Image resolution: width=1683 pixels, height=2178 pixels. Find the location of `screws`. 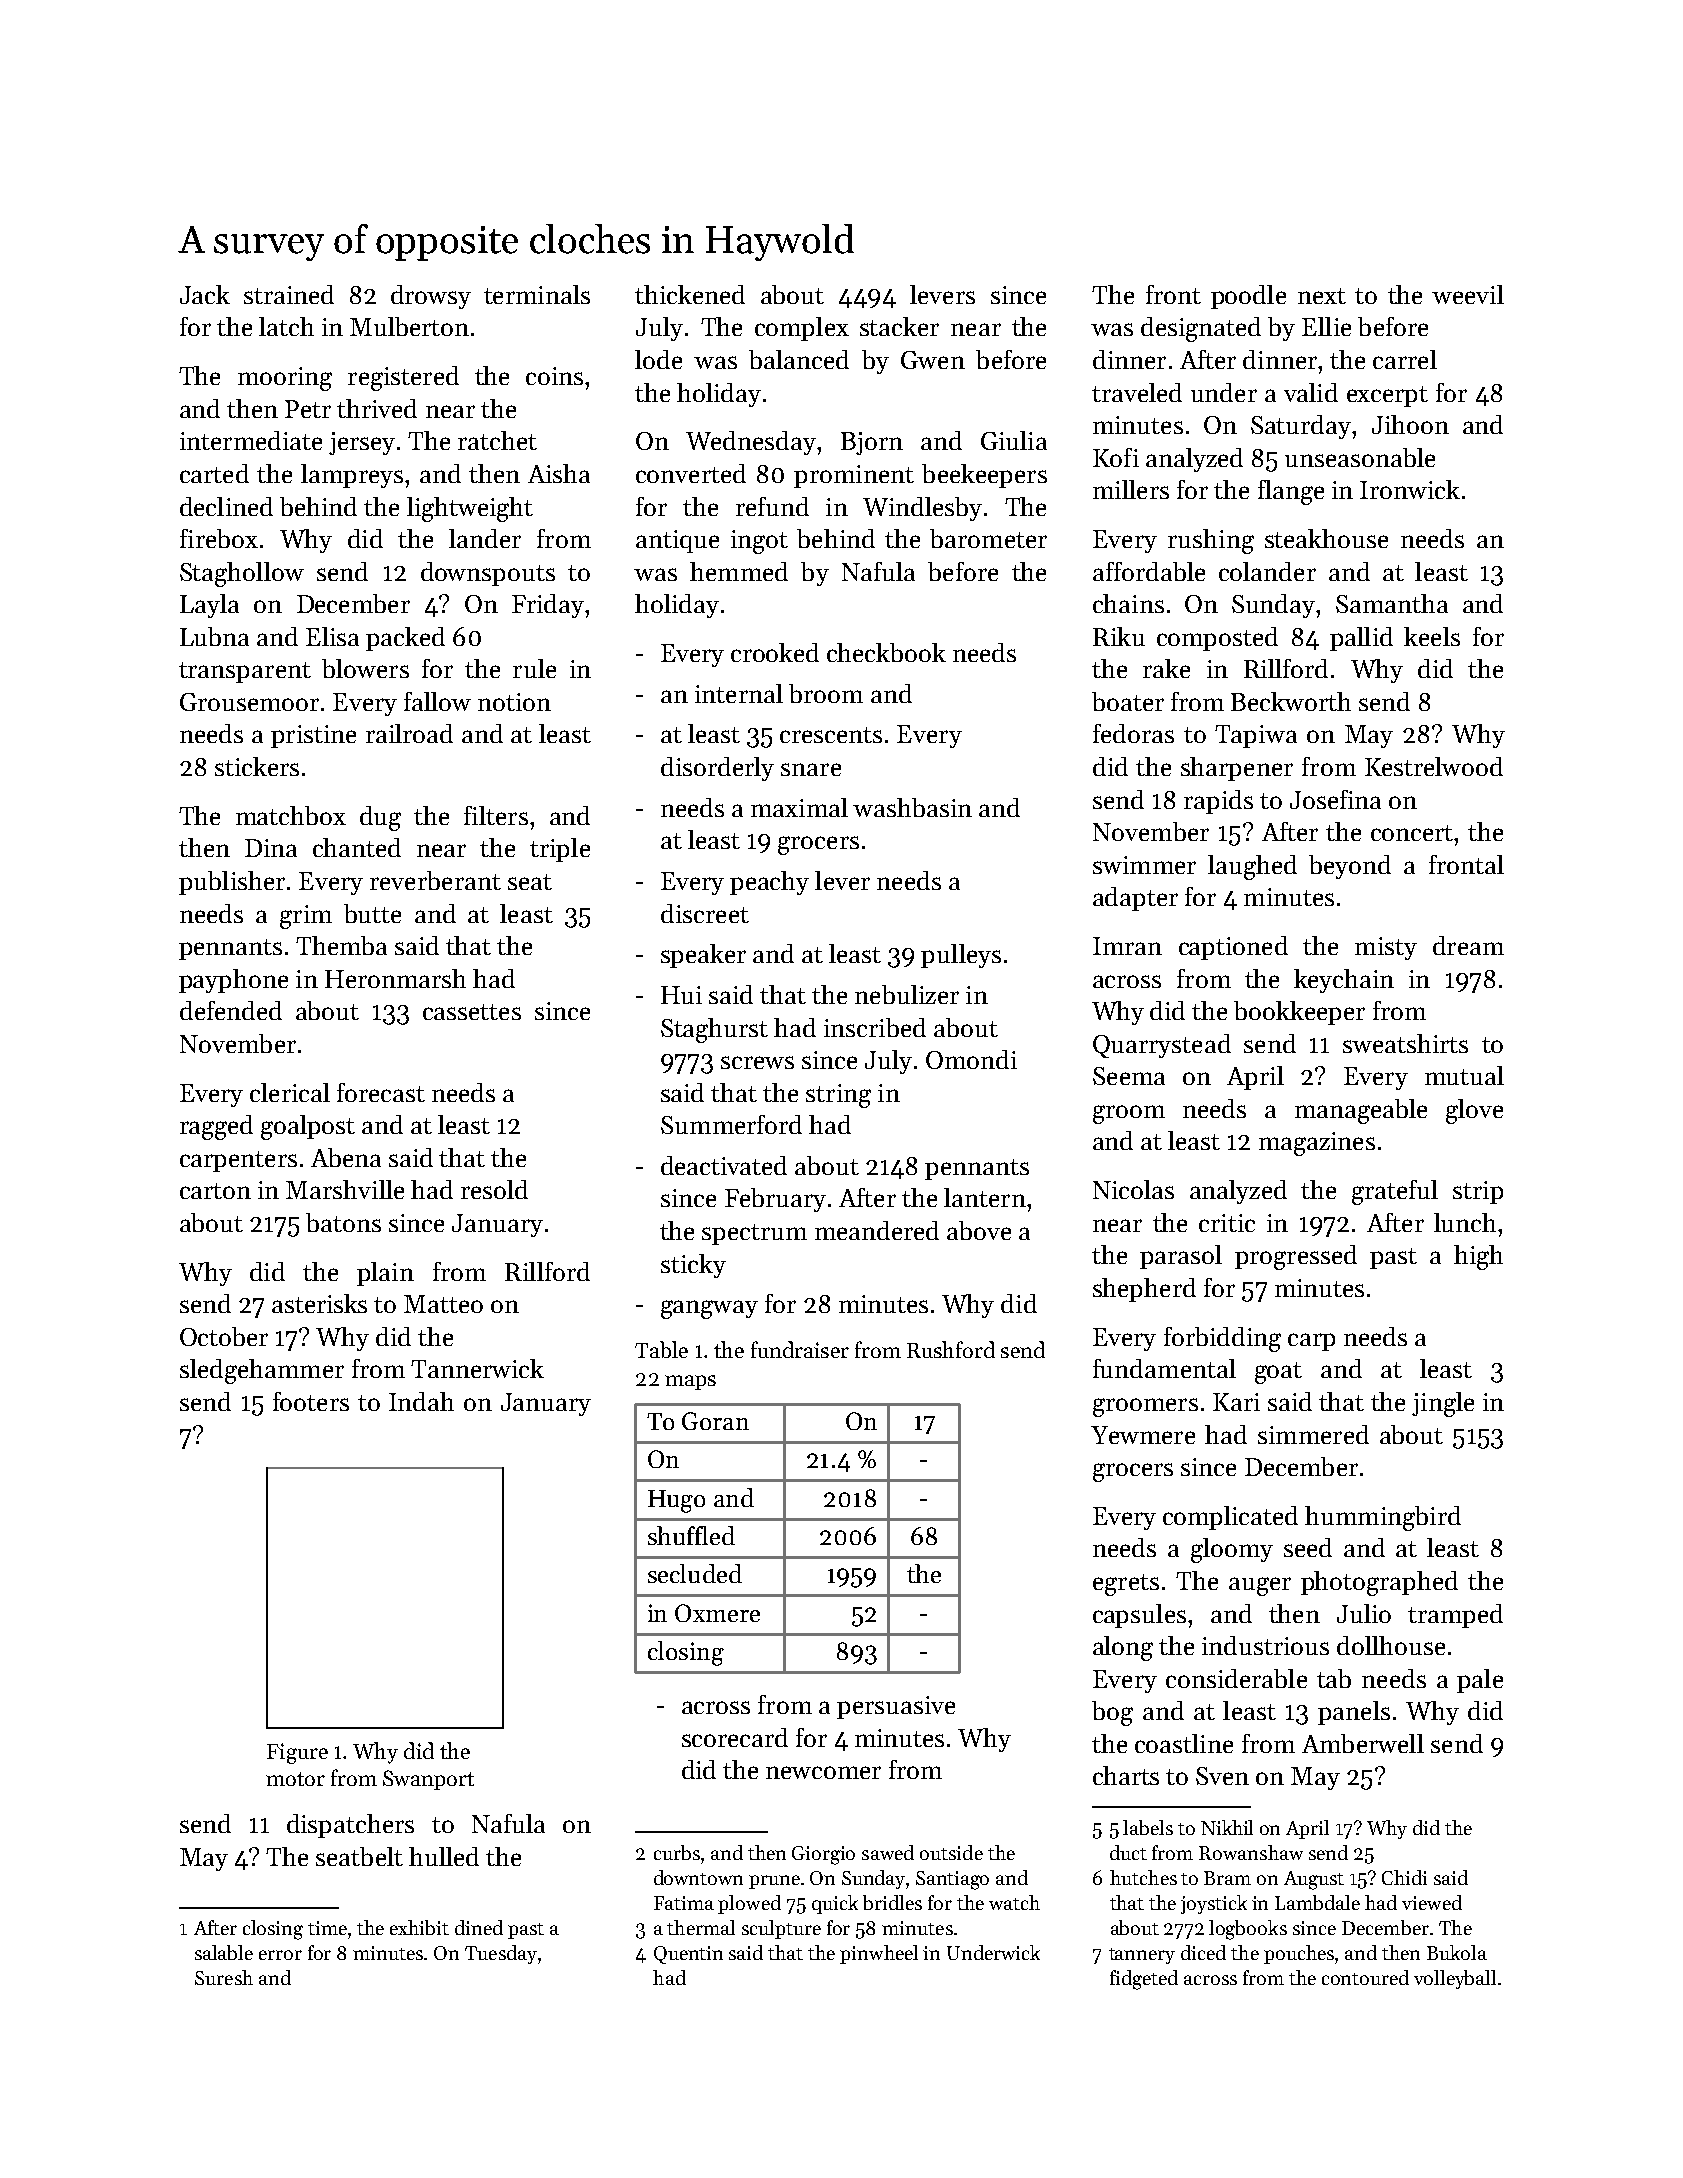

screws is located at coordinates (757, 1062).
